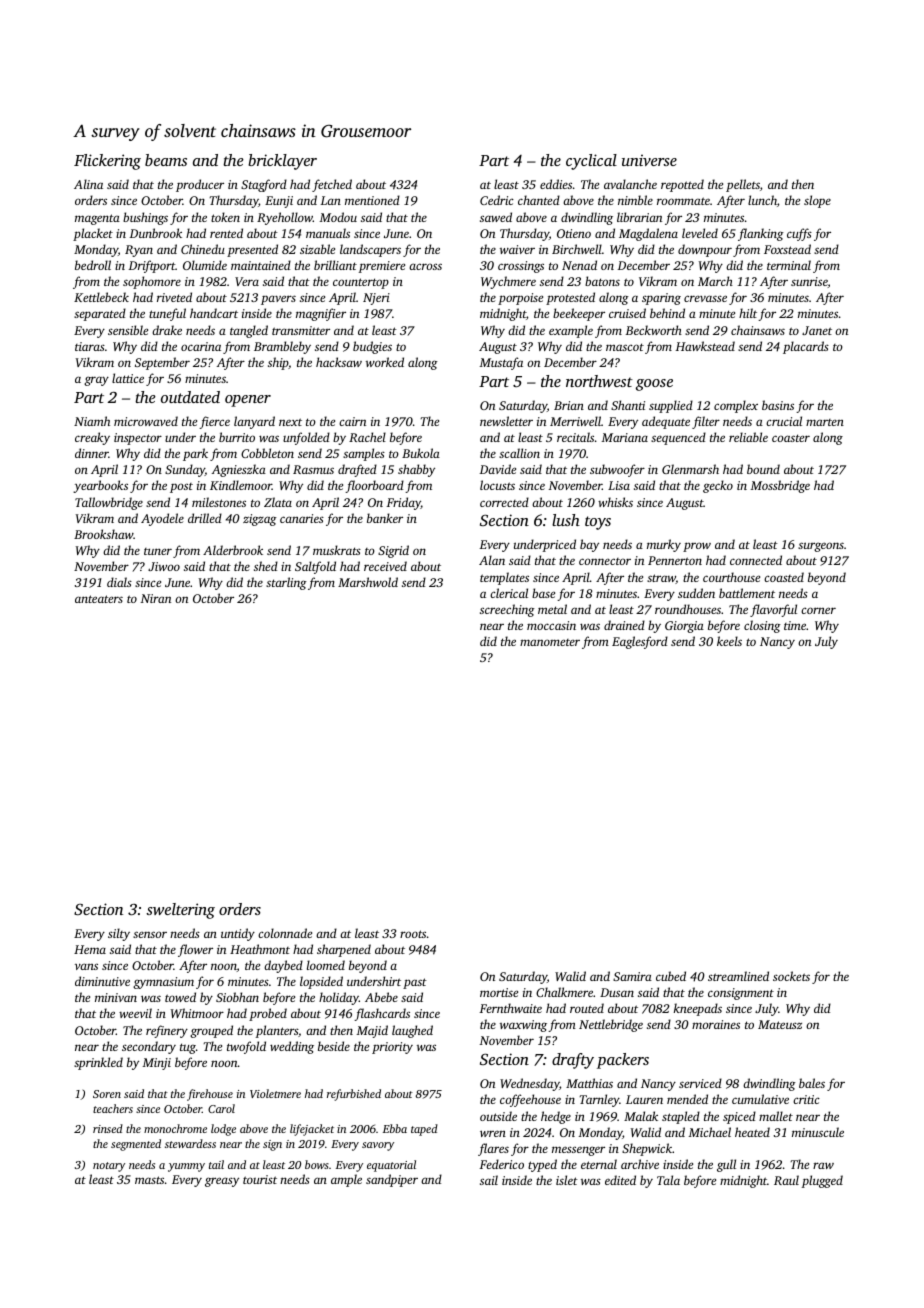  What do you see at coordinates (158, 551) in the page?
I see `tuner` at bounding box center [158, 551].
